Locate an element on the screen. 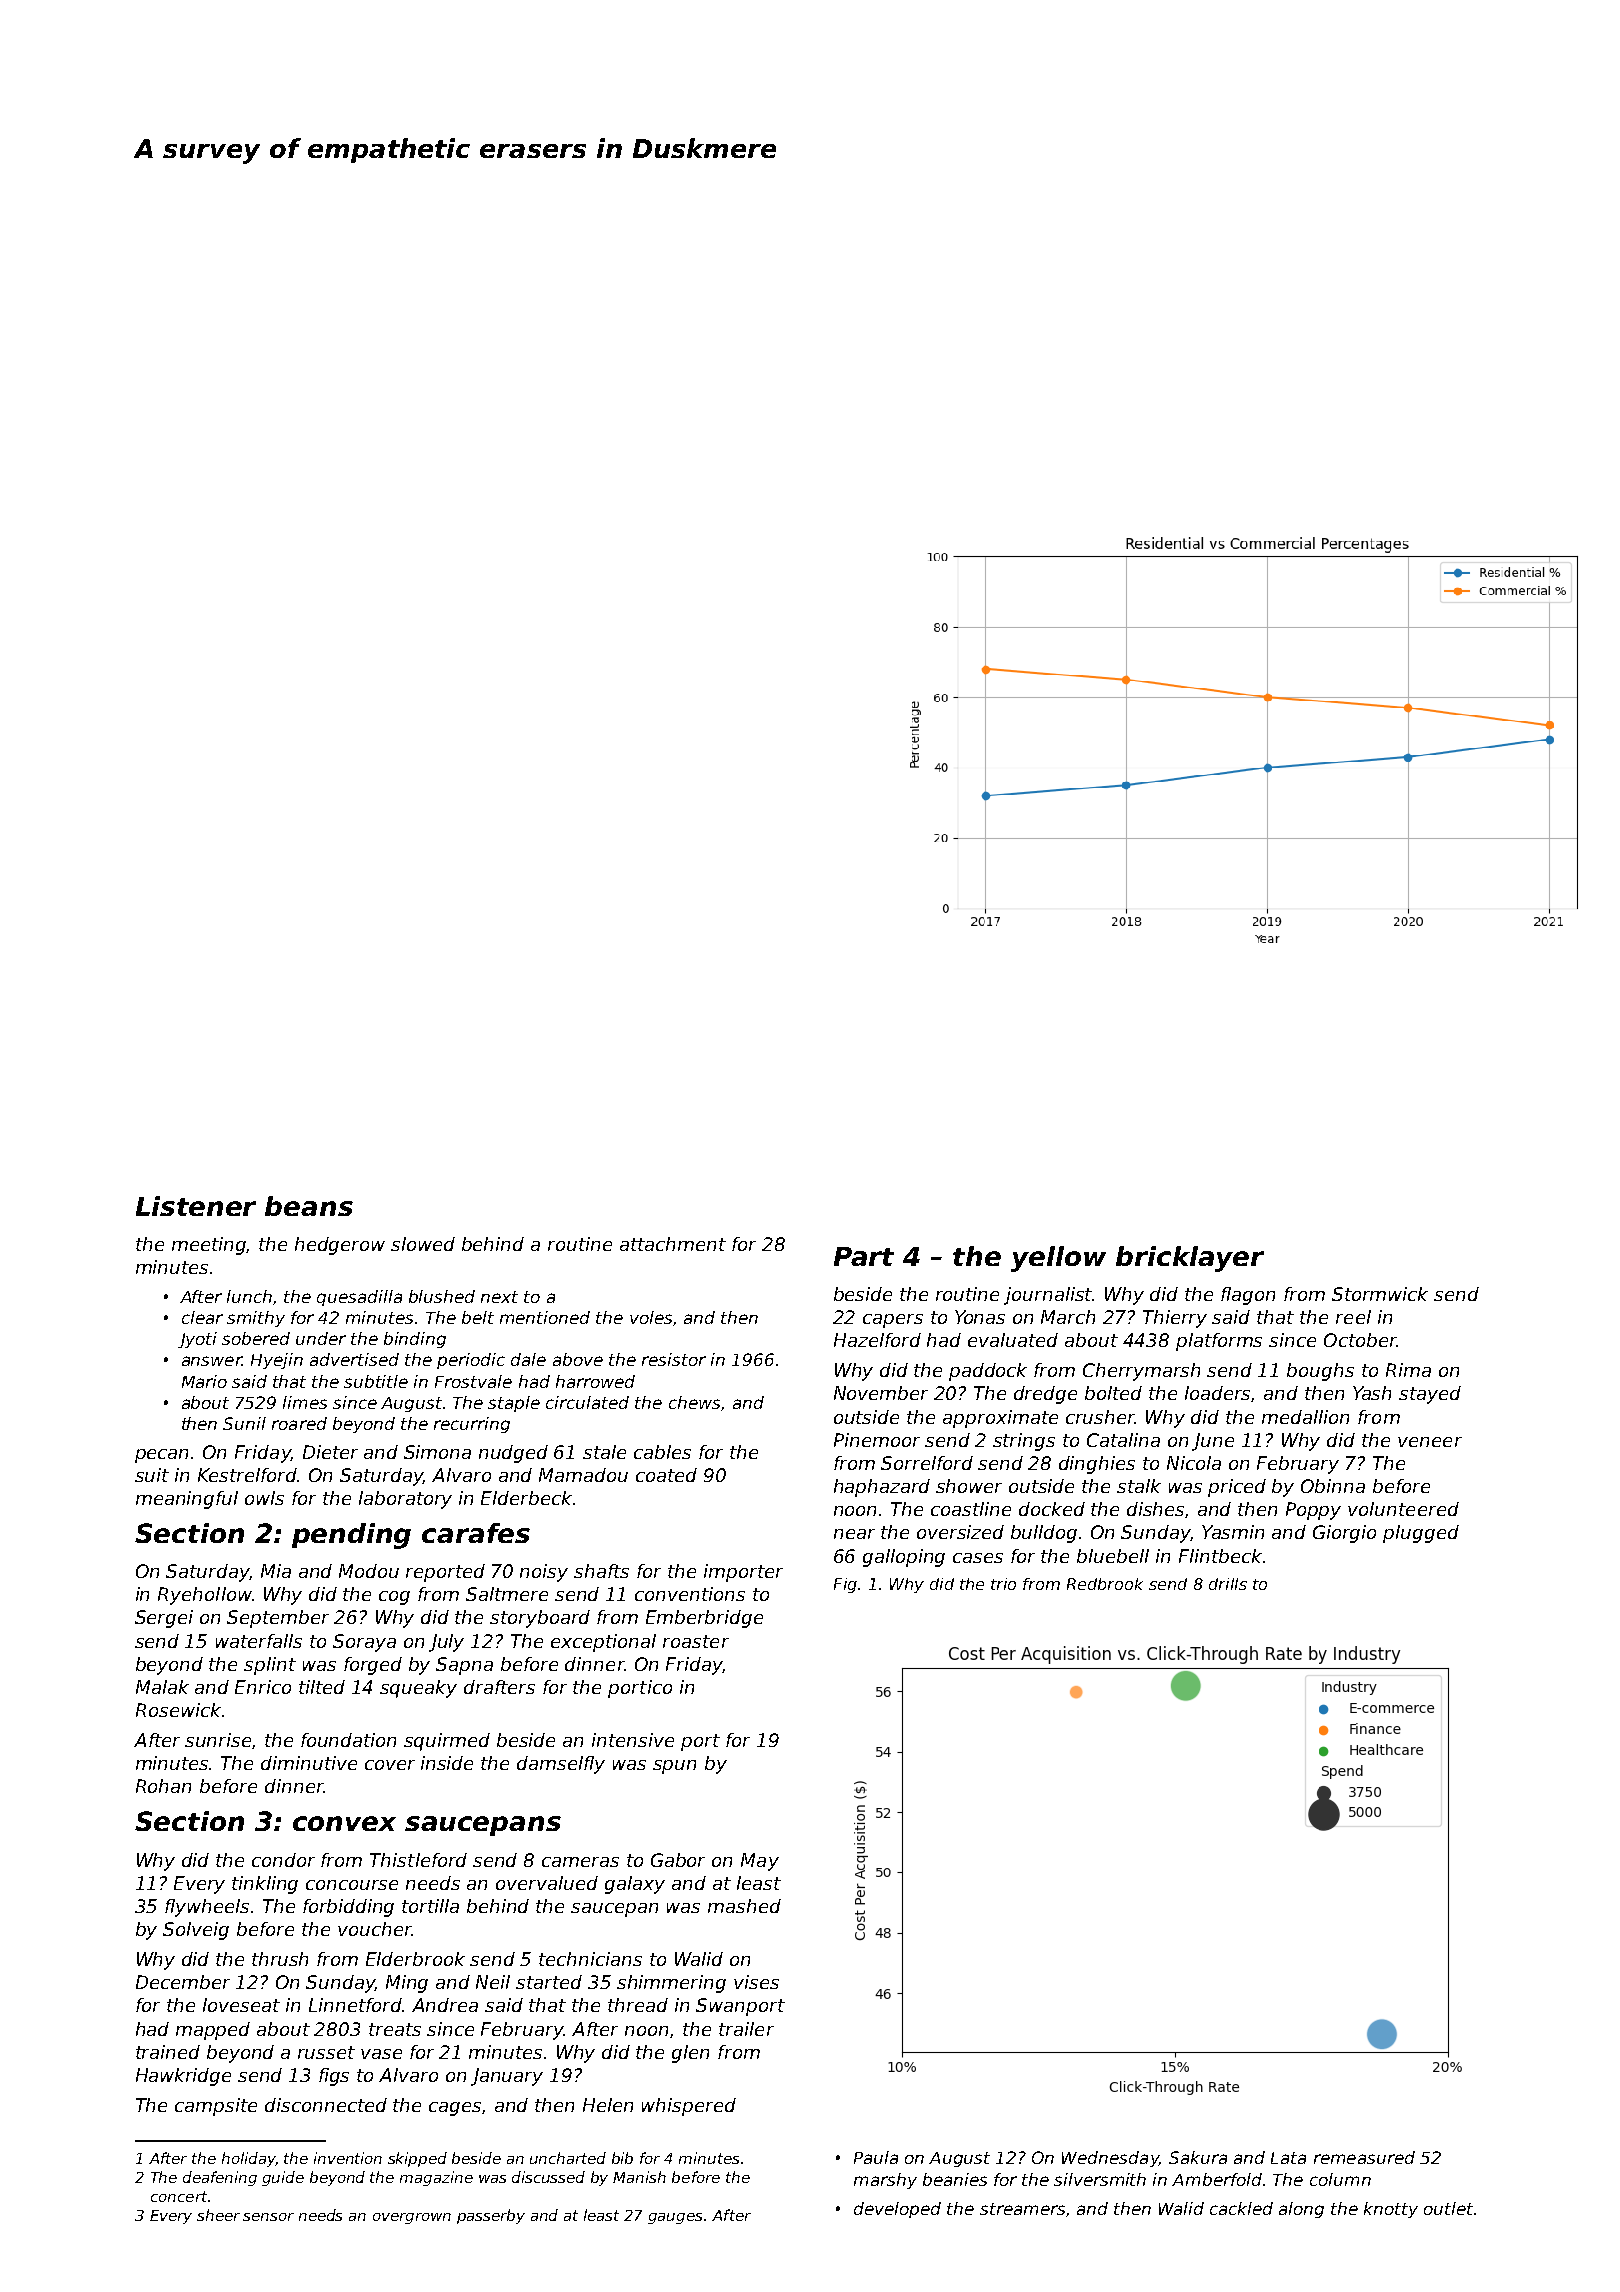  Jyoti is located at coordinates (197, 1340).
